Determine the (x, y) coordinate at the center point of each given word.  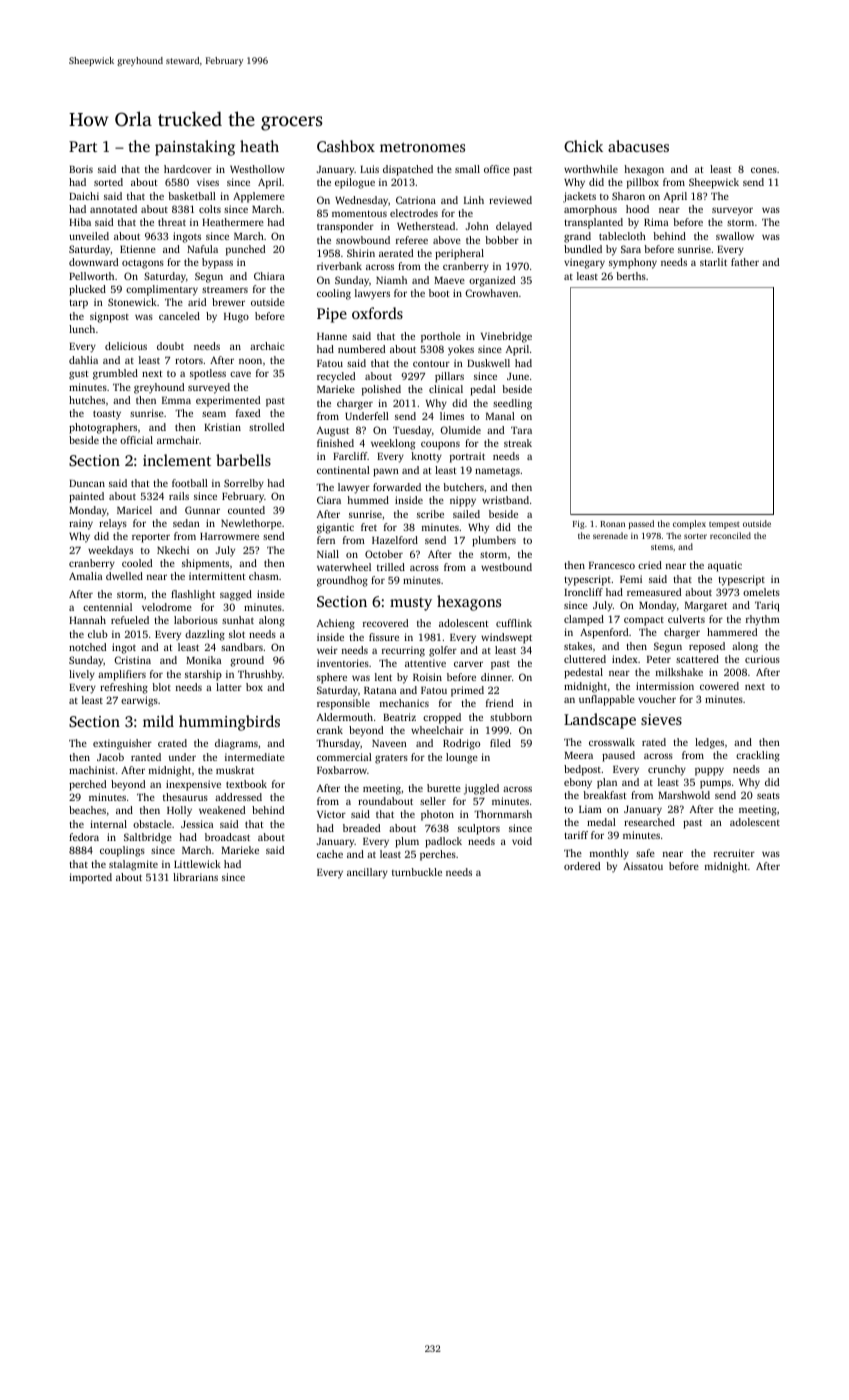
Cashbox (346, 146)
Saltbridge (148, 838)
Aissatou (643, 866)
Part (83, 146)
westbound (506, 567)
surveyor (732, 211)
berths (631, 276)
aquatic (725, 566)
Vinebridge (506, 337)
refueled (130, 620)
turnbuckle (417, 872)
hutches (87, 400)
